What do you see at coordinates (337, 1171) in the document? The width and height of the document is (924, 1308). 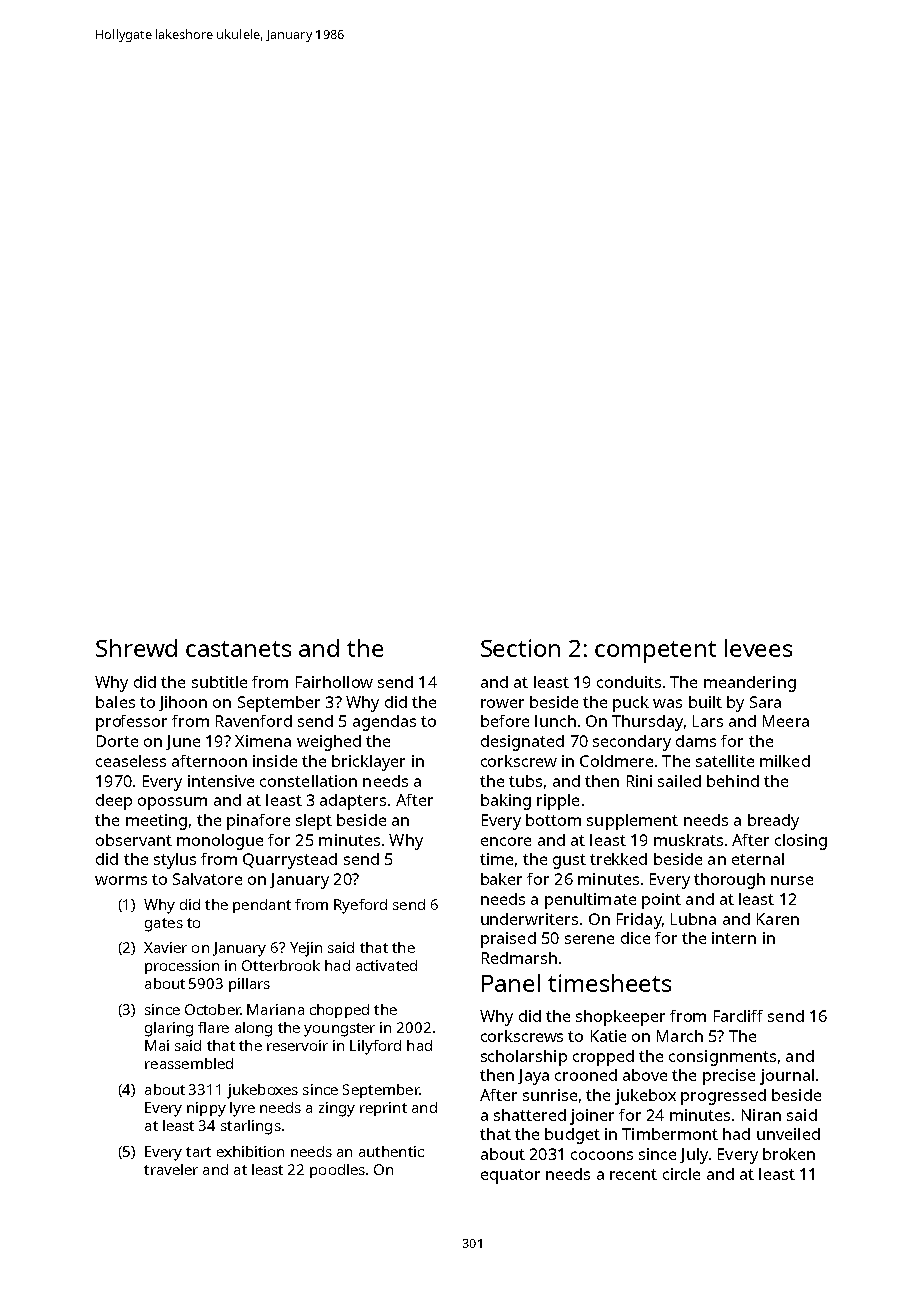 I see `poodles` at bounding box center [337, 1171].
